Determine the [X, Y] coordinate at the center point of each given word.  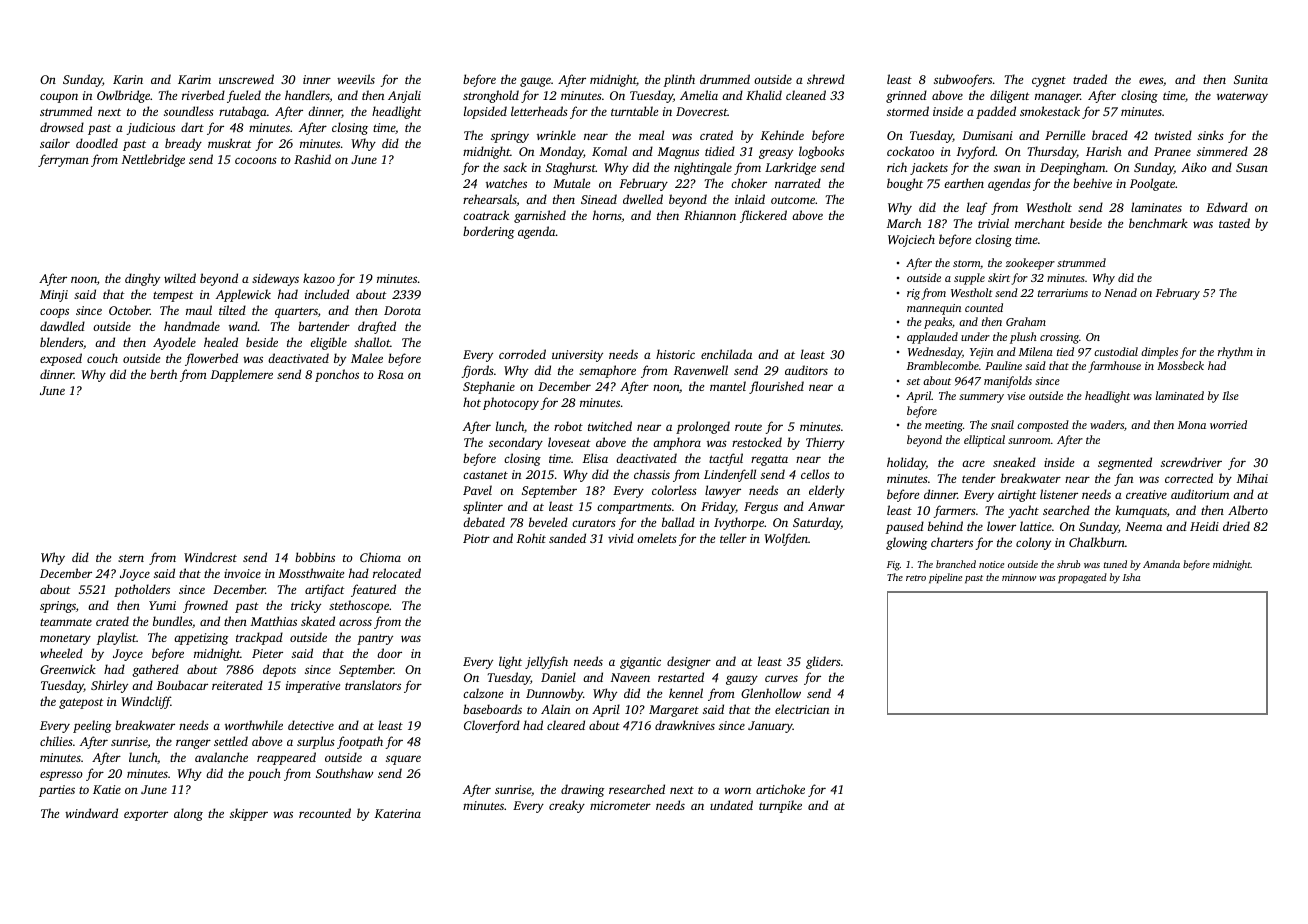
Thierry [825, 443]
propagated [1082, 578]
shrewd [826, 79]
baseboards [492, 709]
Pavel [477, 490]
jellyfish [546, 662]
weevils [356, 79]
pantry [375, 639]
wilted [180, 278]
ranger [193, 744]
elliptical [984, 441]
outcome [793, 200]
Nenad [1120, 292]
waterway [1242, 97]
